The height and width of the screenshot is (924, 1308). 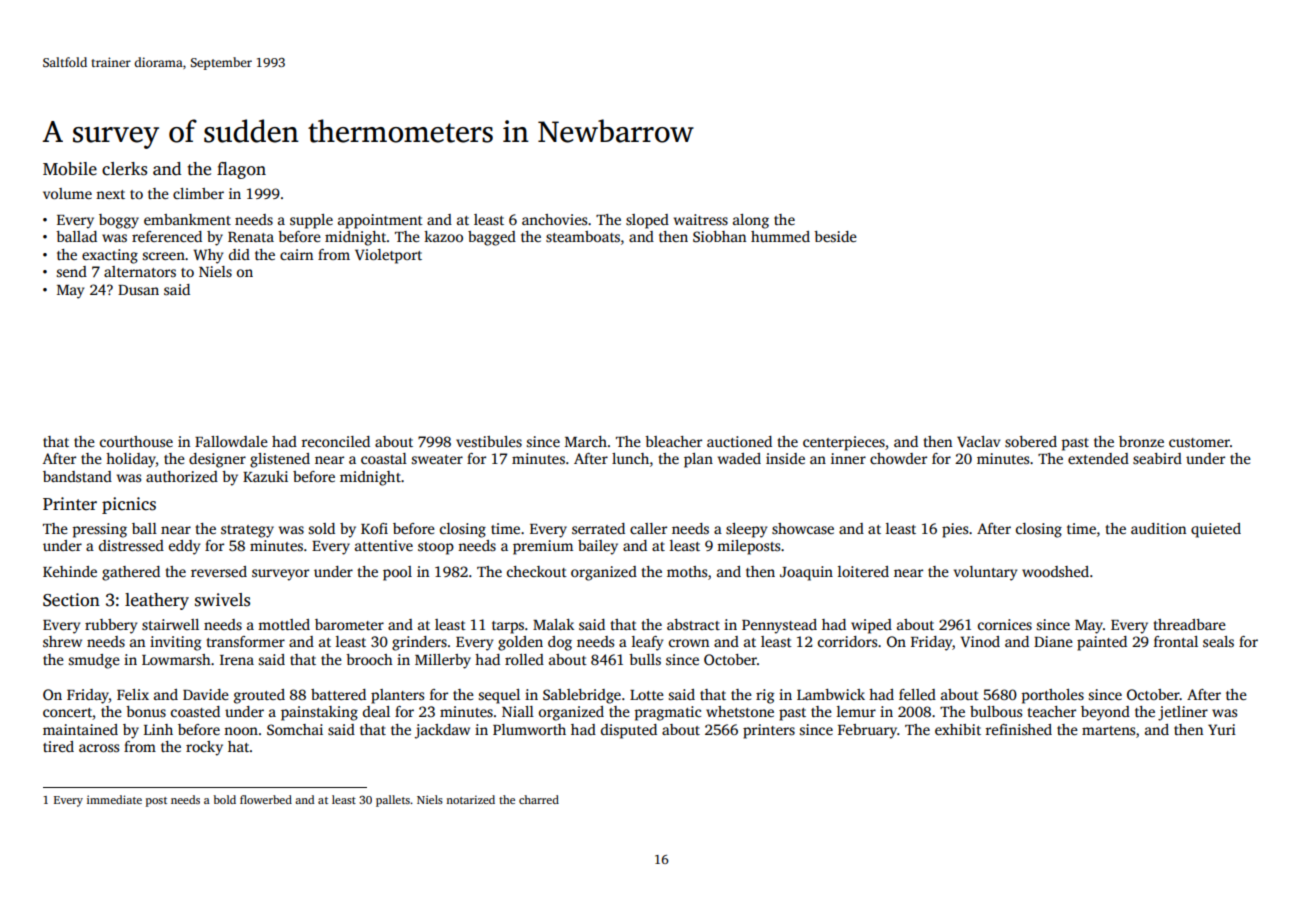 I want to click on reconciled, so click(x=335, y=441).
